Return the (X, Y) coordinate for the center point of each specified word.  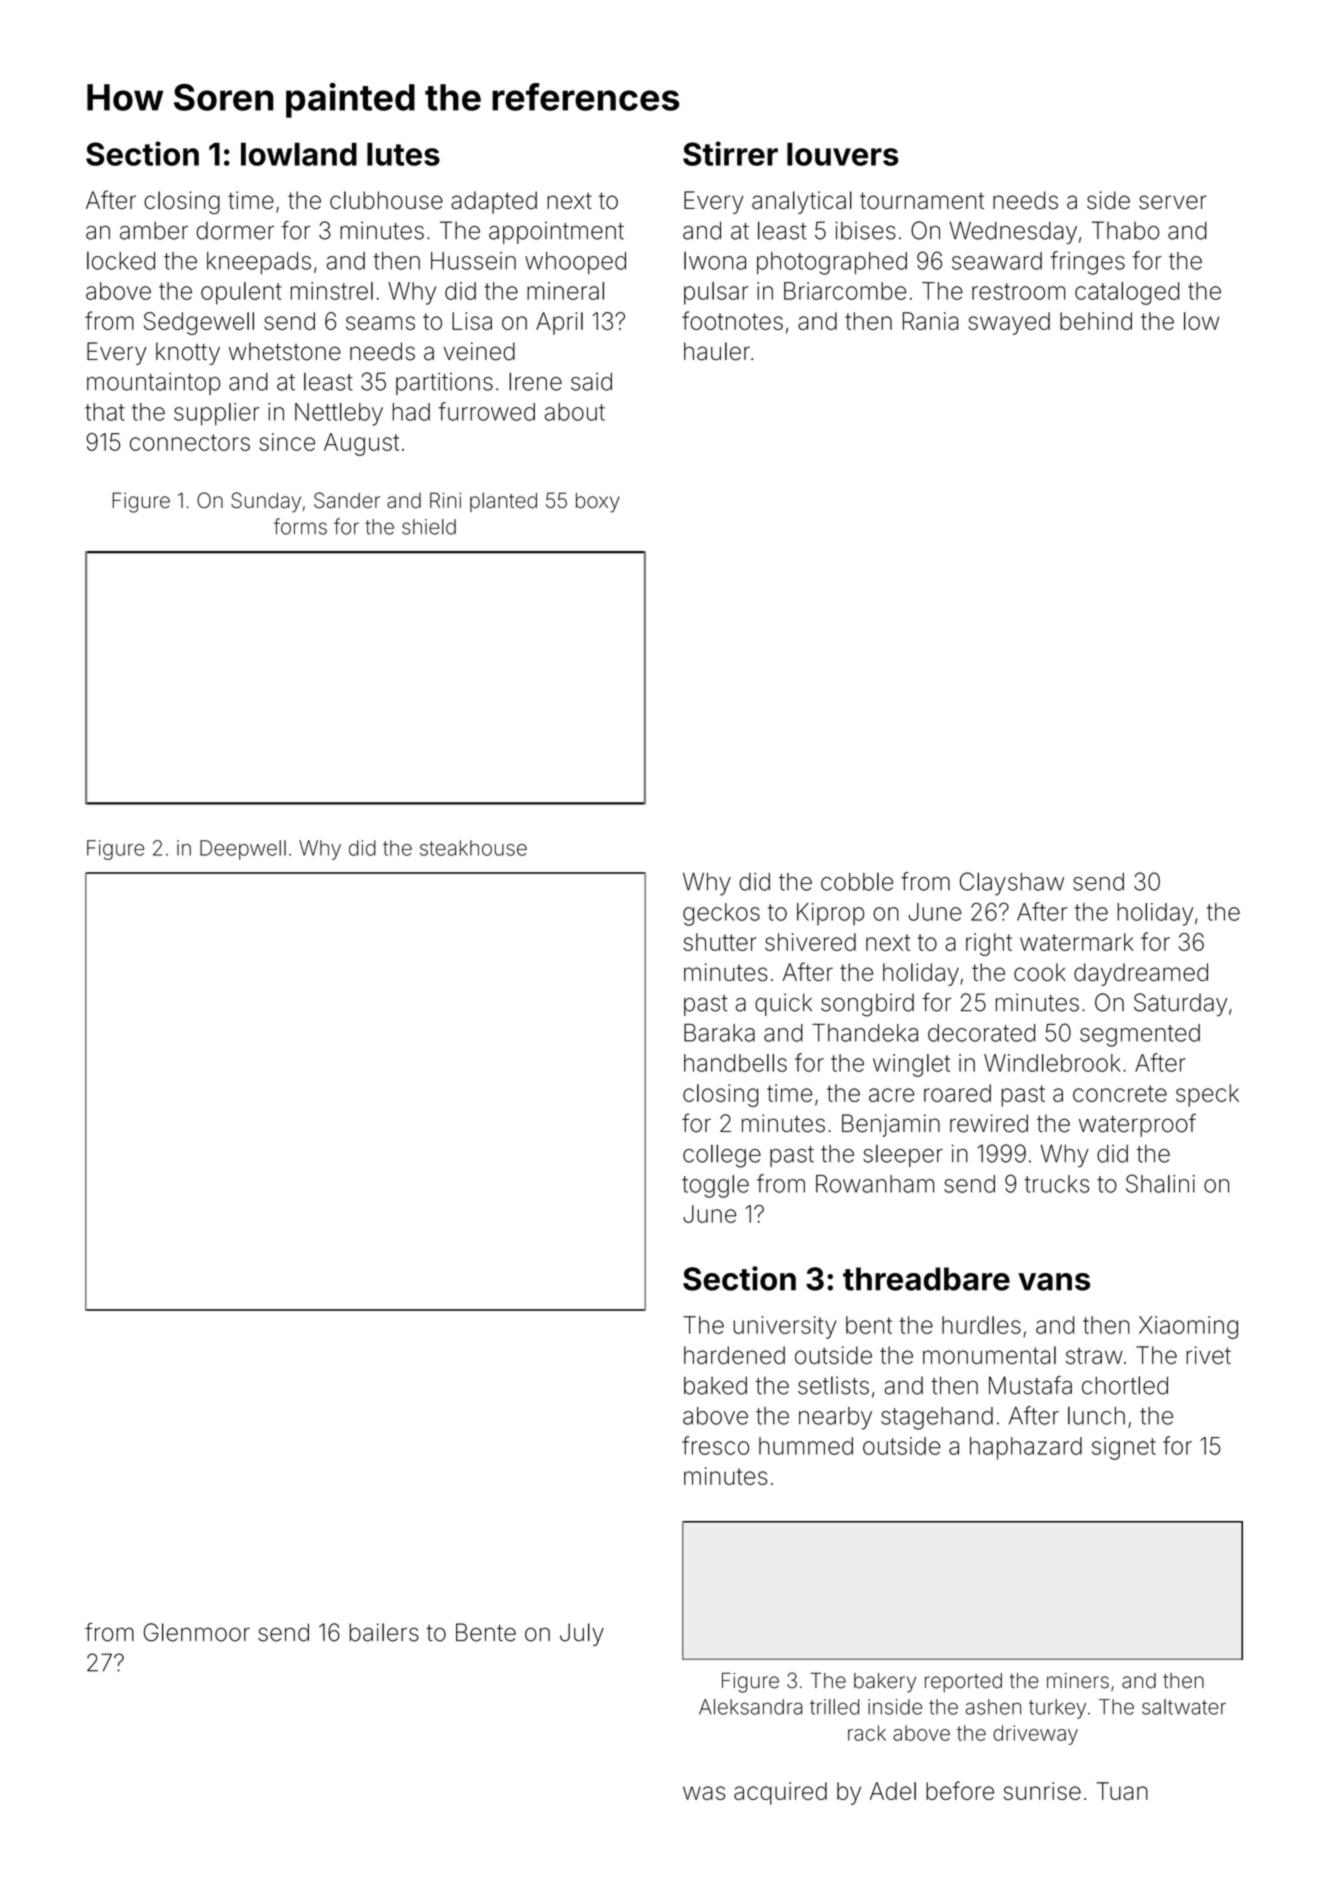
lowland (299, 154)
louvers (843, 154)
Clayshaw (1012, 884)
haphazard (1026, 1448)
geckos (721, 914)
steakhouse (473, 848)
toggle (715, 1186)
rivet (1208, 1355)
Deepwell (243, 850)
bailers (384, 1632)
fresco (715, 1445)
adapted (494, 202)
